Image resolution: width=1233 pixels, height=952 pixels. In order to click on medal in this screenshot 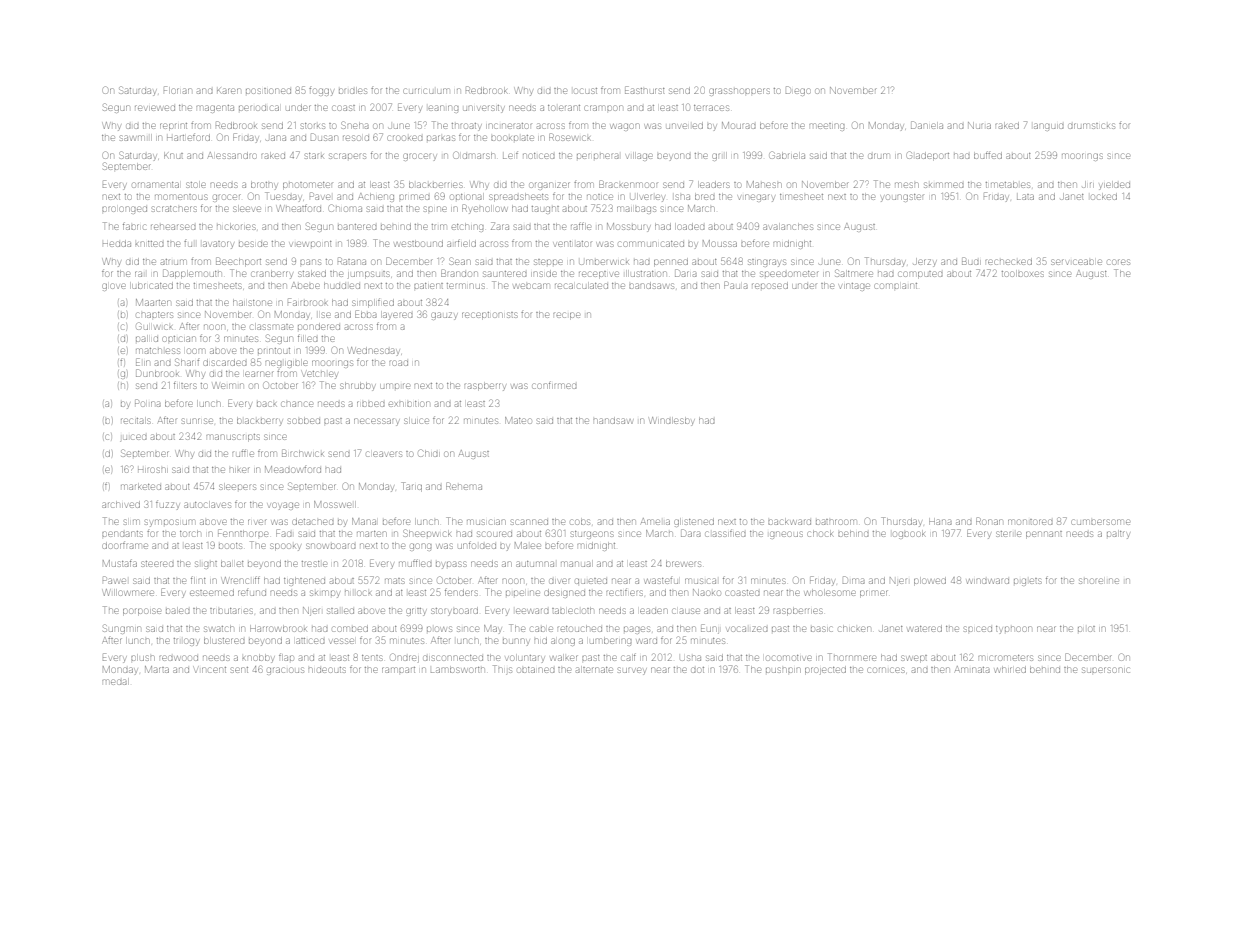, I will do `click(114, 682)`.
